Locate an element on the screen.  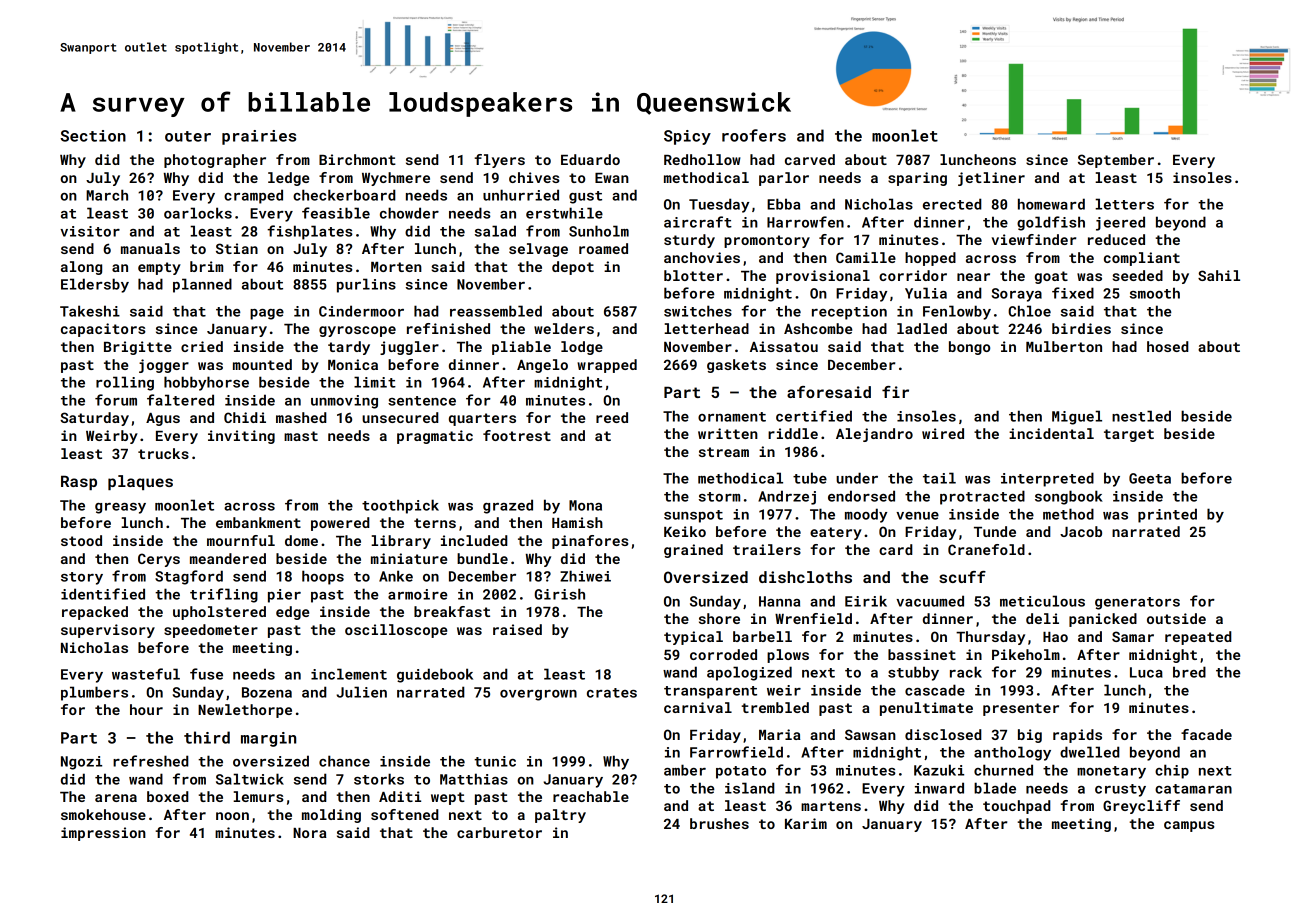
stood is located at coordinates (81, 540).
